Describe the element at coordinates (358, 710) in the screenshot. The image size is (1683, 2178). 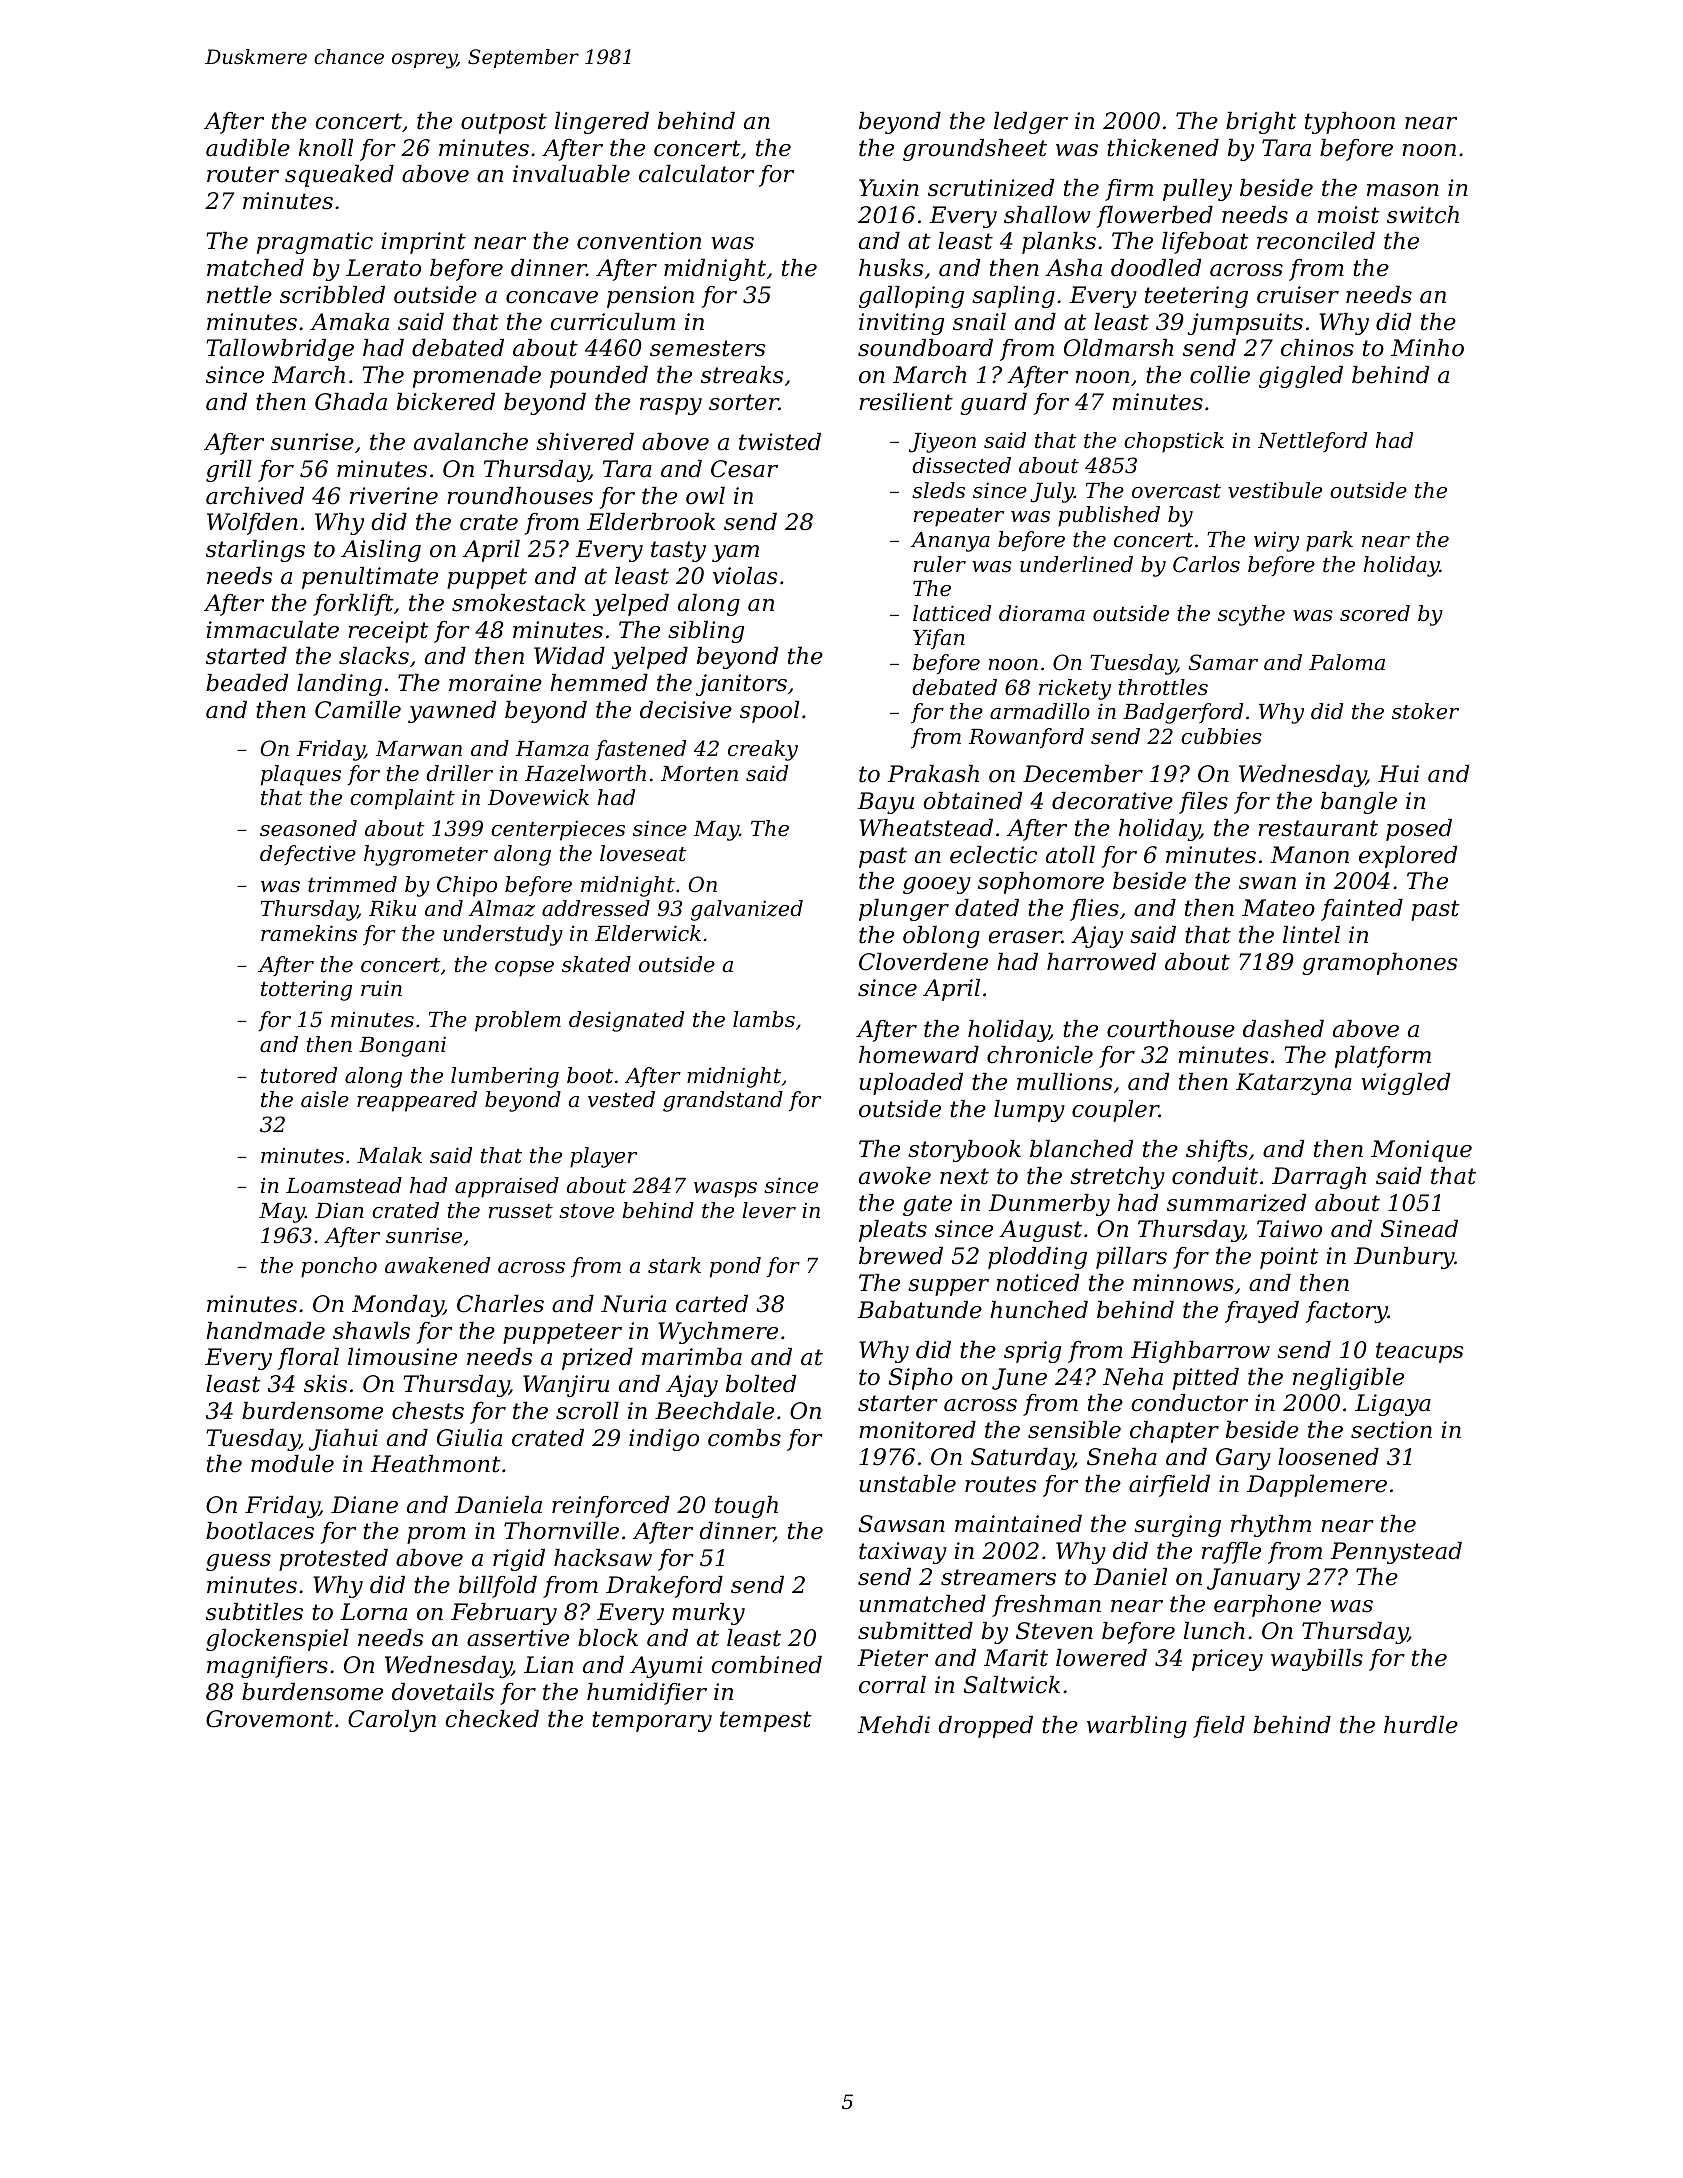
I see `Camille` at that location.
